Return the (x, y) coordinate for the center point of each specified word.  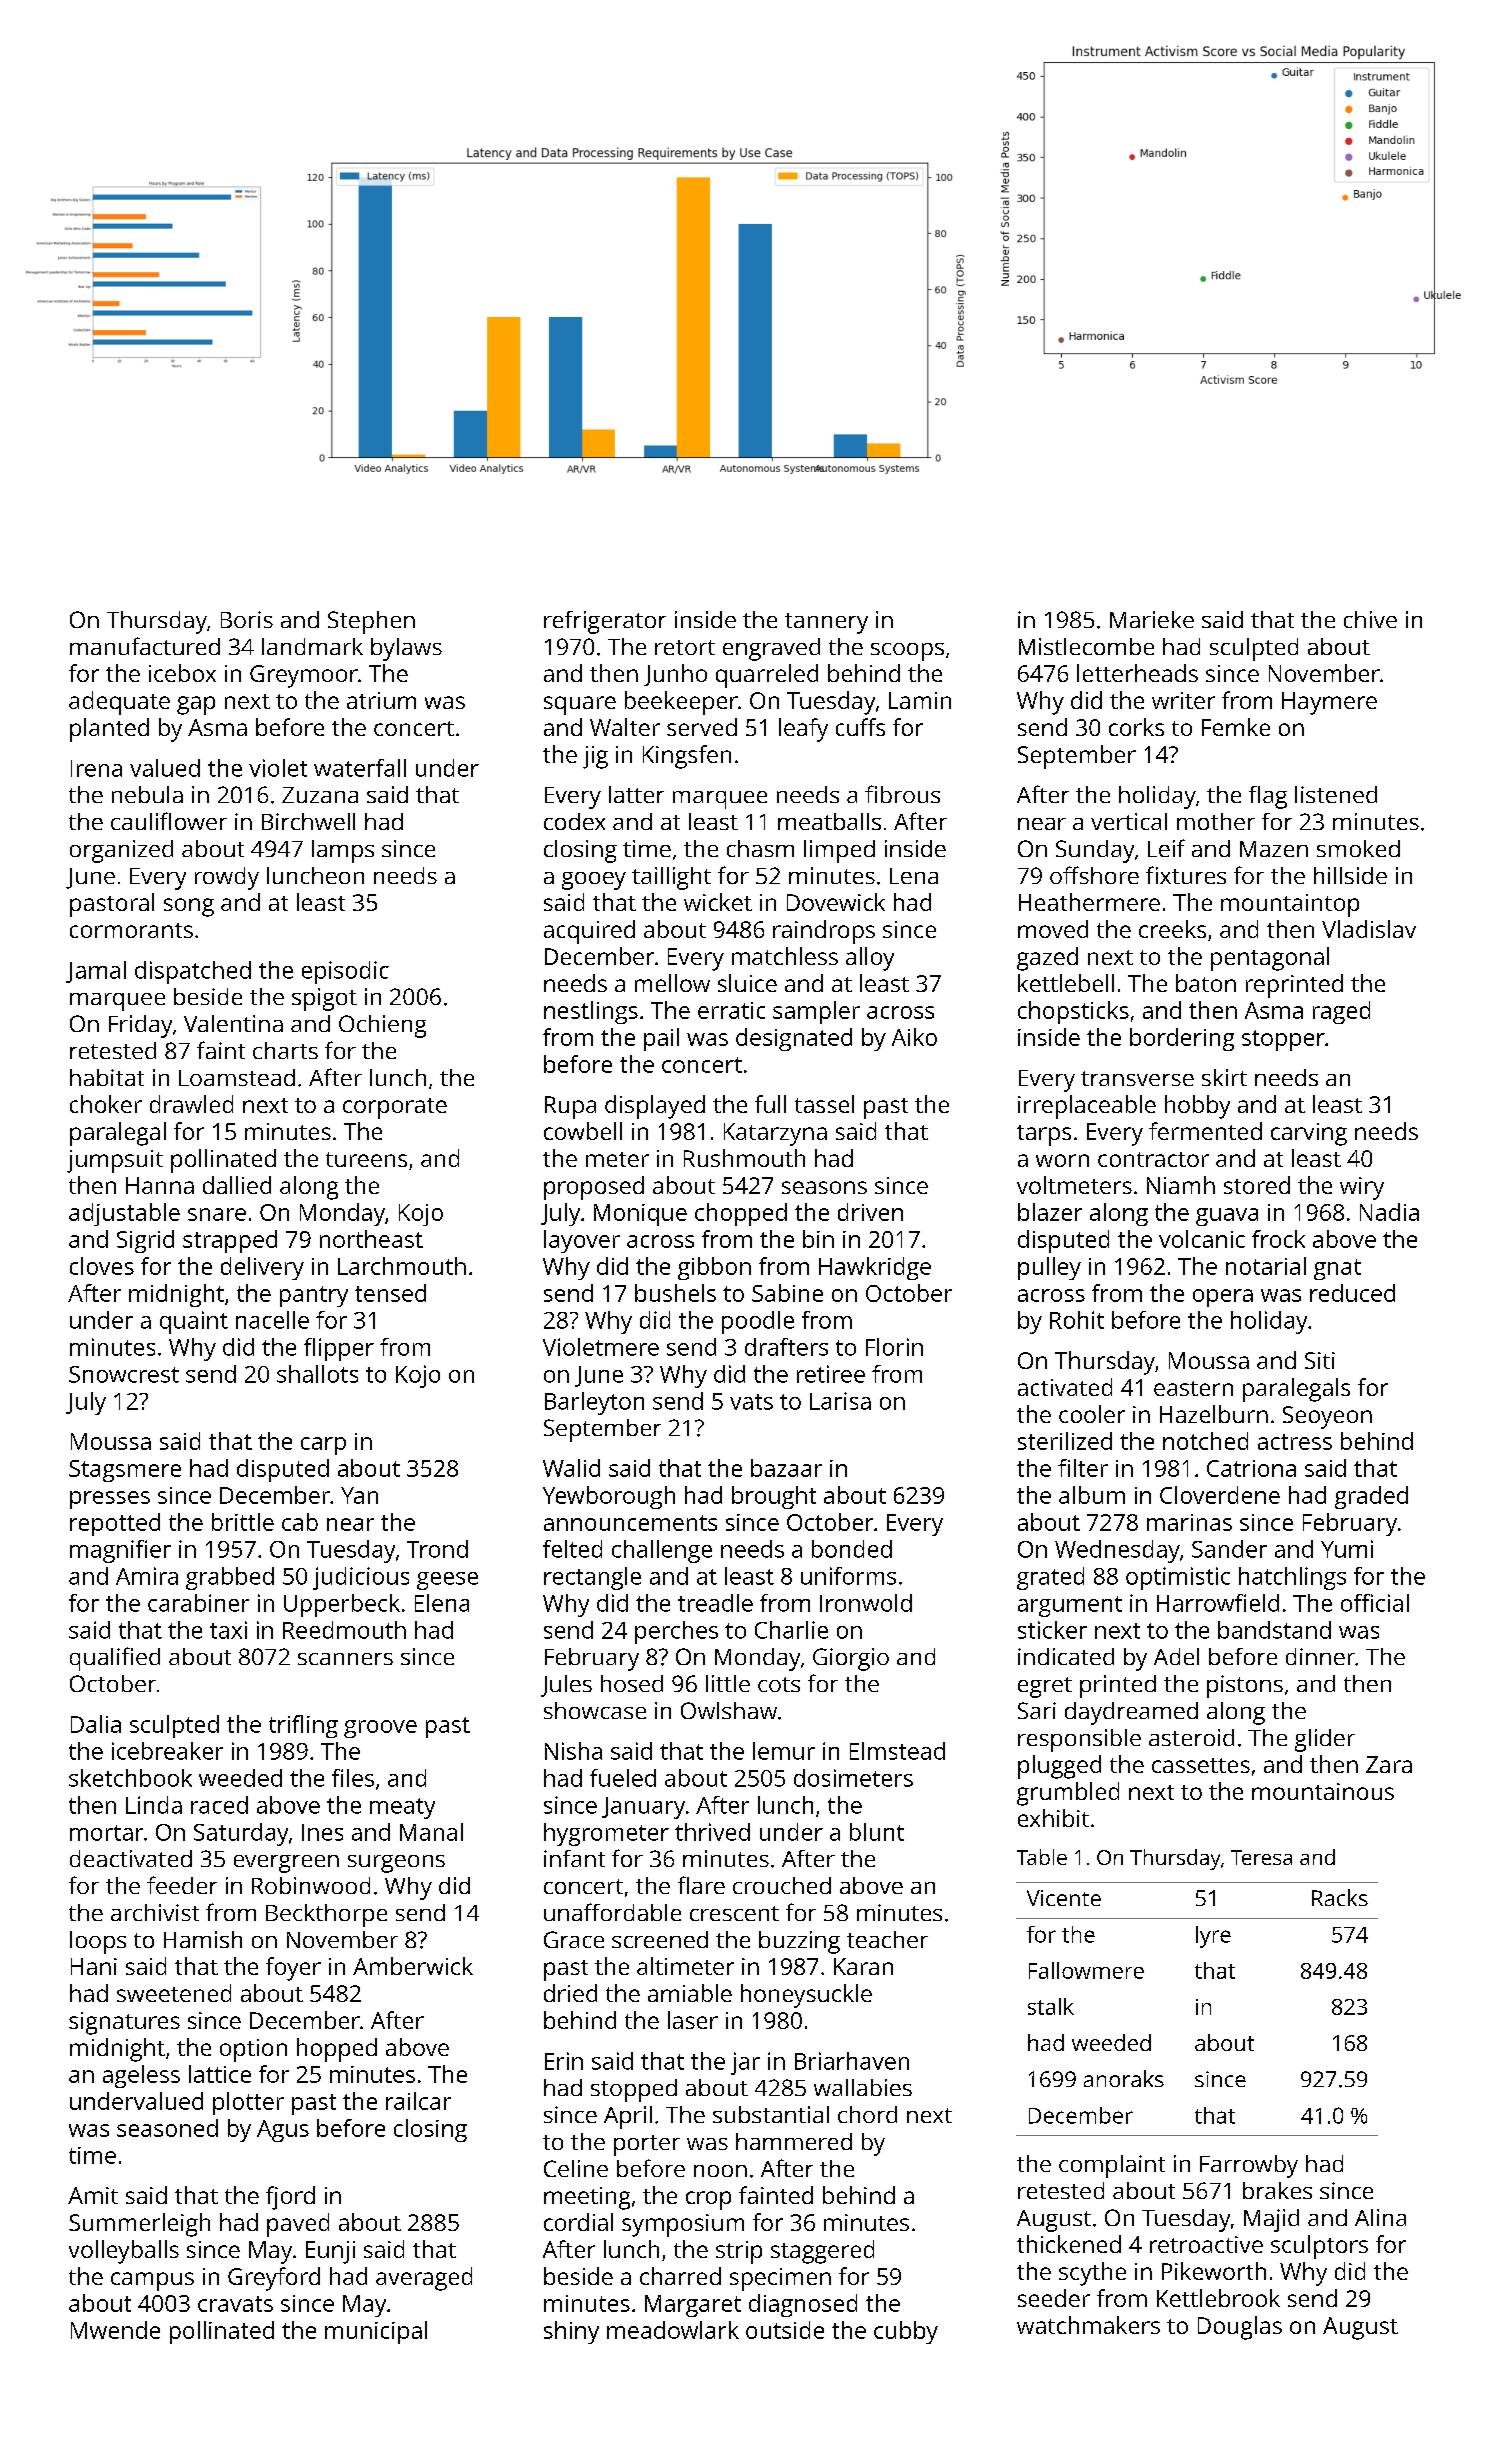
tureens (366, 1159)
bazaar (786, 1468)
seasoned (167, 2128)
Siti (1320, 1360)
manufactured (145, 646)
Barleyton (594, 1403)
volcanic (1202, 1239)
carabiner (198, 1603)
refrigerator (605, 622)
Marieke (1152, 619)
